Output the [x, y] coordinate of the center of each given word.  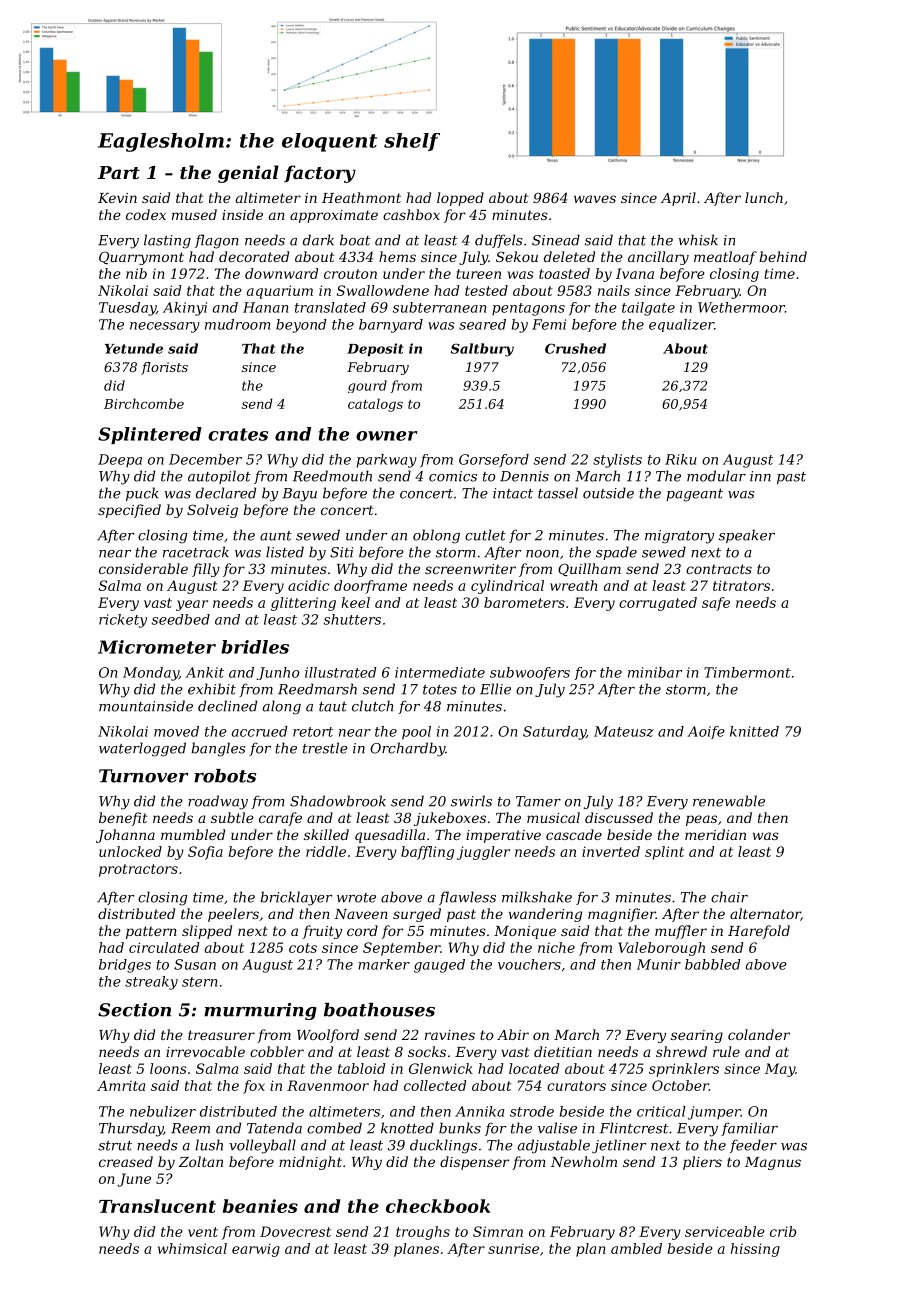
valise [557, 1128]
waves [595, 199]
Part [119, 172]
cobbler [277, 1051]
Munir [659, 964]
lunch [764, 197]
